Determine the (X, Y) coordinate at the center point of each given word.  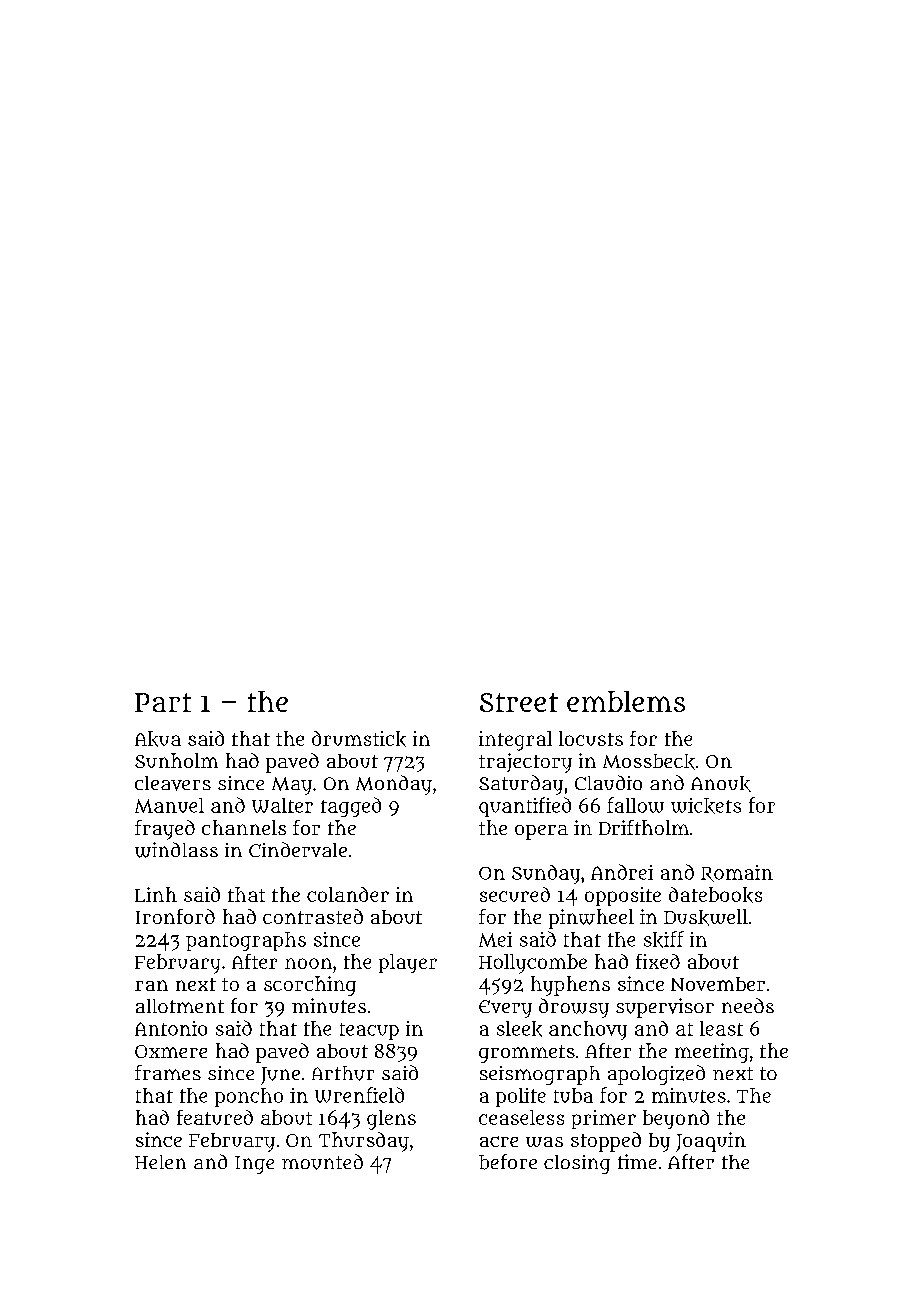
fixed (658, 961)
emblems (626, 701)
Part (163, 702)
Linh (156, 894)
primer (604, 1119)
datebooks (715, 895)
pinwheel (591, 919)
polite (521, 1097)
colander (348, 894)
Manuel (169, 805)
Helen (160, 1162)
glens (391, 1120)
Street (519, 702)
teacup (369, 1031)
